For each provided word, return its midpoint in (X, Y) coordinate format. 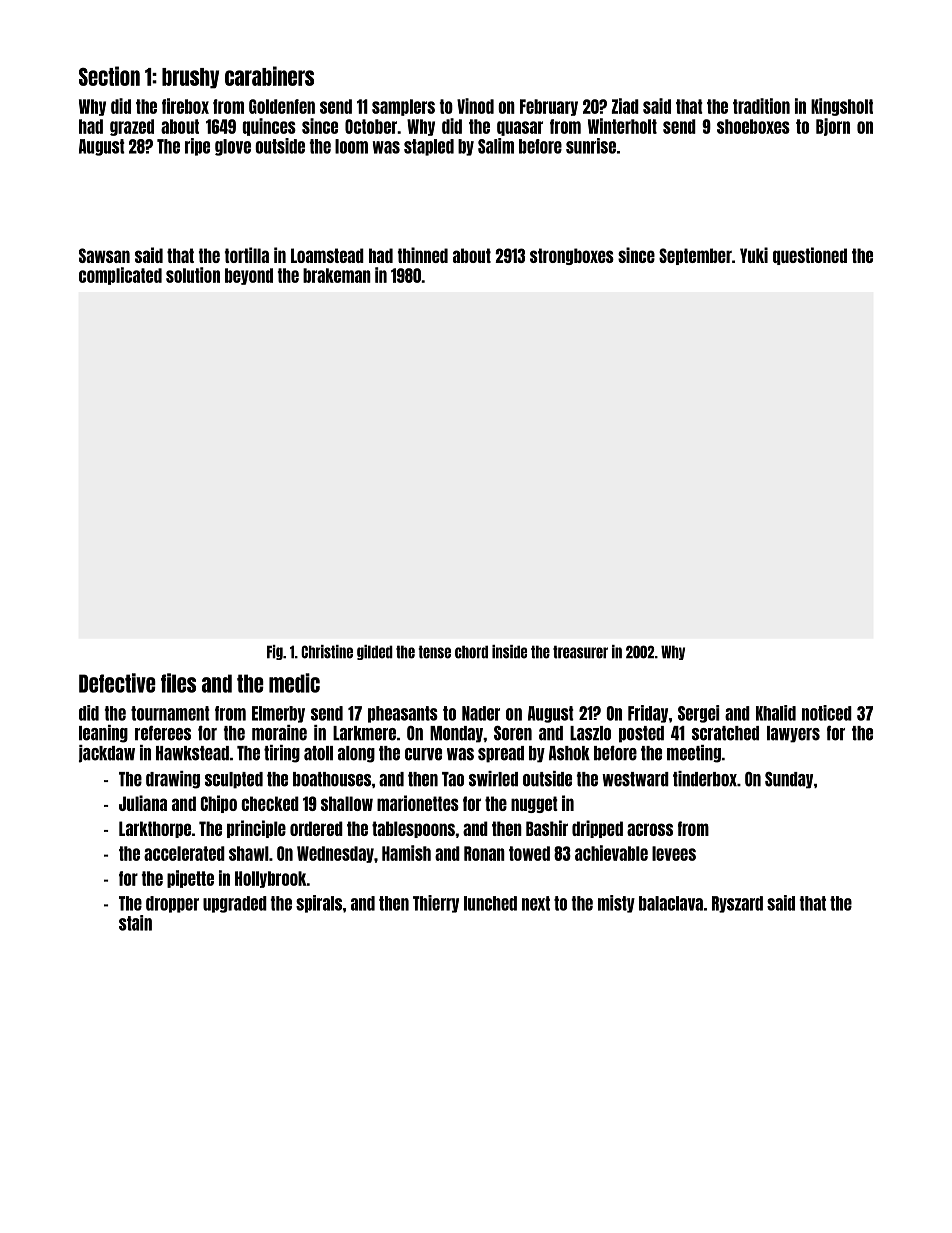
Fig (275, 652)
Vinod (475, 106)
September (695, 256)
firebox (185, 106)
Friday (648, 714)
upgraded (235, 904)
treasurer (580, 652)
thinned (423, 255)
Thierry (436, 904)
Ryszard (737, 904)
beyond (249, 276)
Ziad (625, 106)
